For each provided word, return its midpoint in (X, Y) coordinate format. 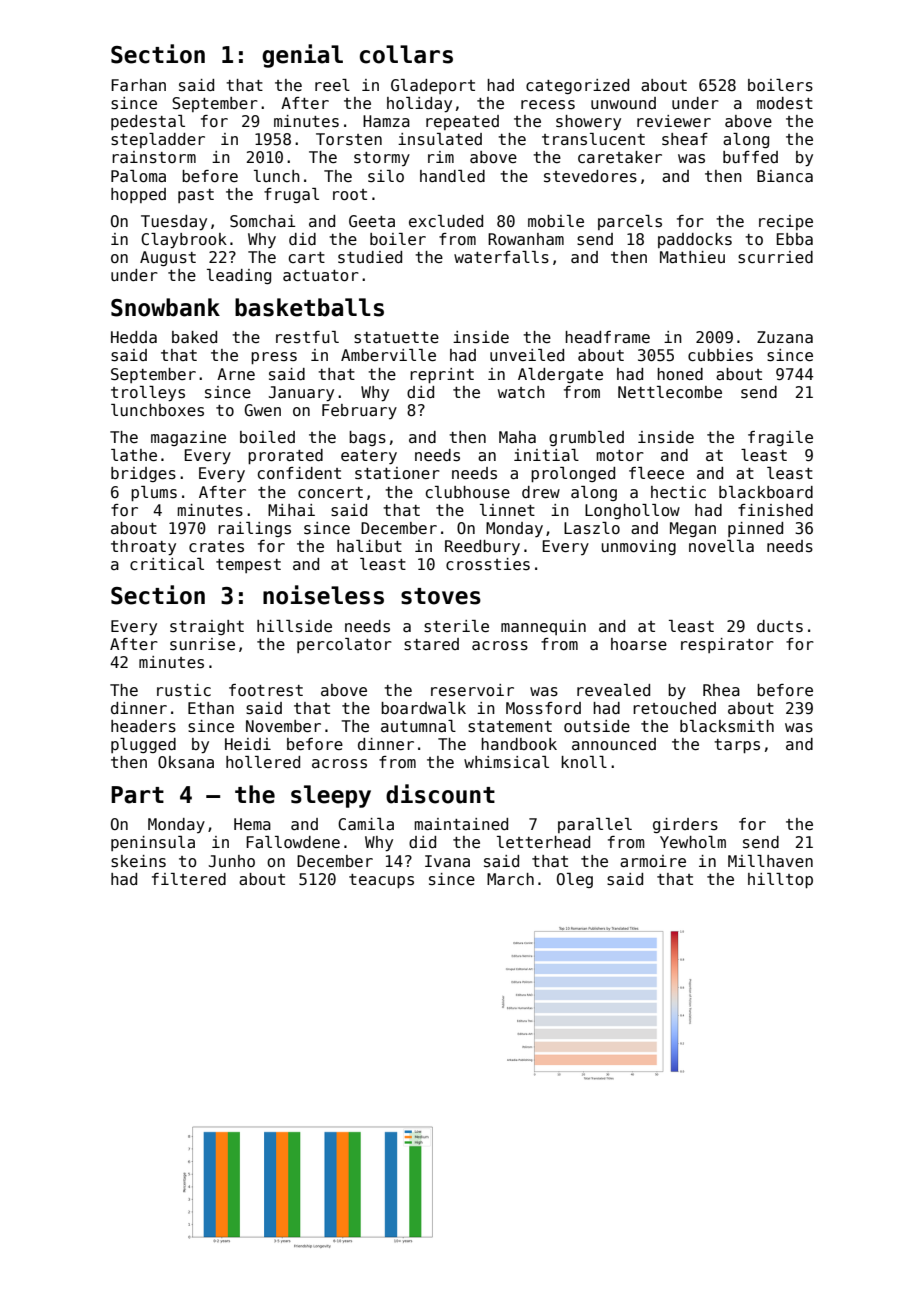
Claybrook (184, 241)
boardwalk (423, 708)
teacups (381, 881)
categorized (577, 86)
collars (406, 54)
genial (302, 56)
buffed (750, 157)
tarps (737, 746)
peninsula (153, 843)
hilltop (780, 880)
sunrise (202, 644)
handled (452, 176)
